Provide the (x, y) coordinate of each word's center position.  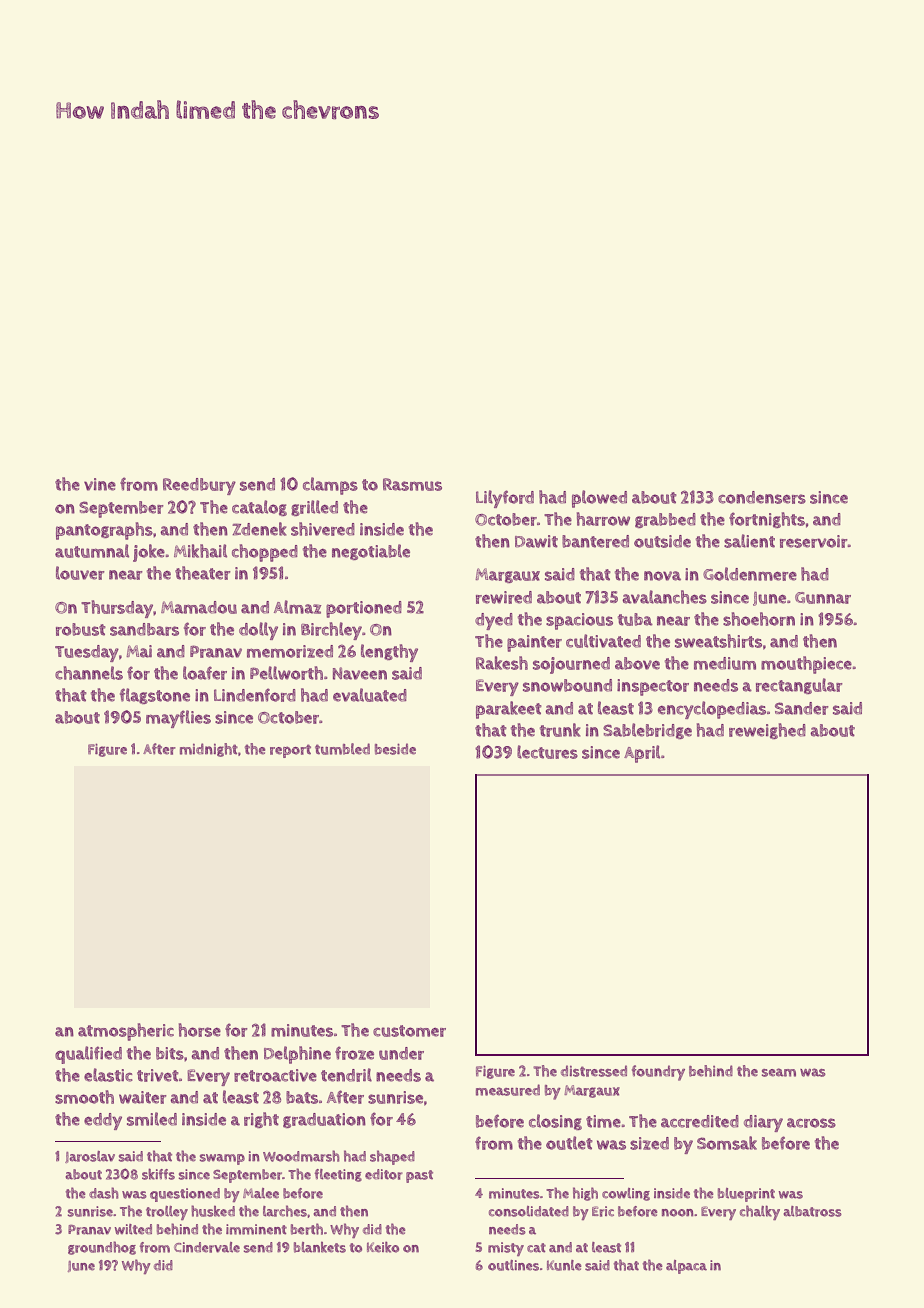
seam (779, 1072)
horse (200, 1030)
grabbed (665, 520)
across (811, 1123)
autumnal (92, 551)
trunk (560, 730)
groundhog (102, 1248)
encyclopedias (712, 710)
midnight (209, 750)
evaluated (370, 695)
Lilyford (505, 499)
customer (409, 1031)
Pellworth (286, 673)
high (585, 1194)
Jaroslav (90, 1157)
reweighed (767, 731)
